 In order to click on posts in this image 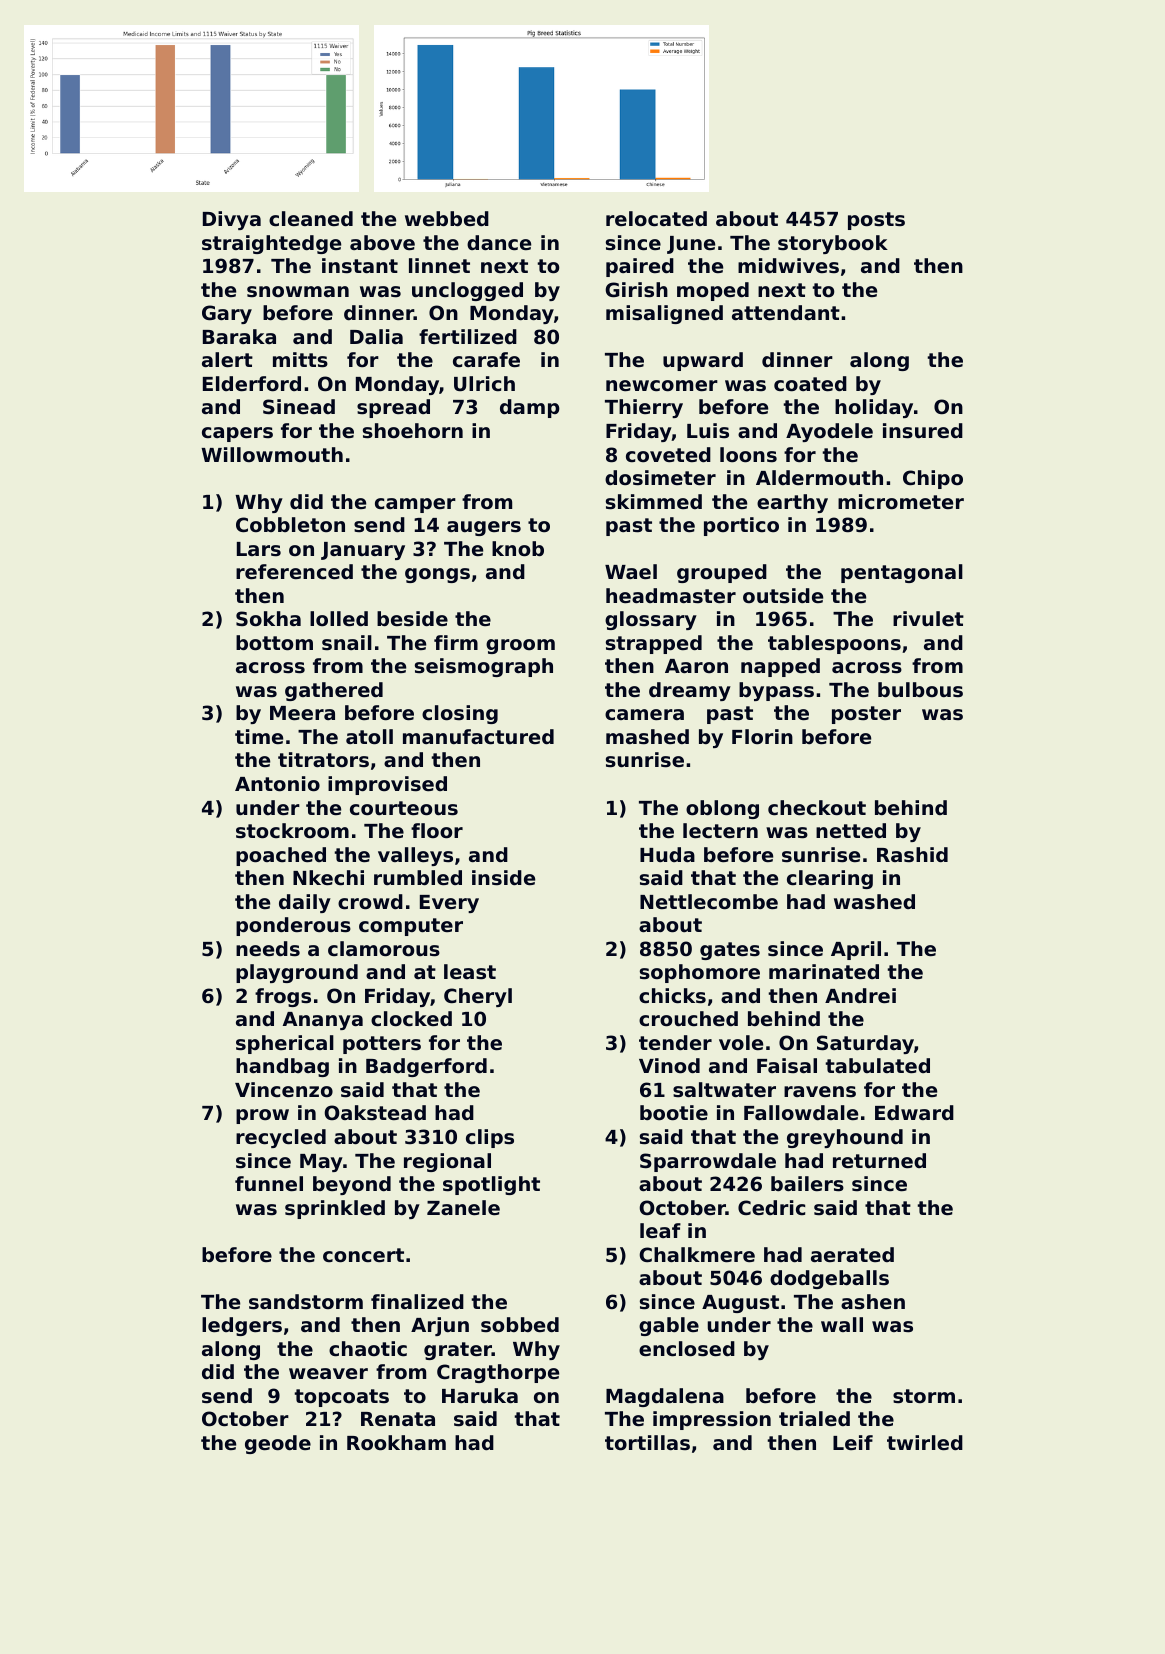, I will do `click(876, 221)`.
